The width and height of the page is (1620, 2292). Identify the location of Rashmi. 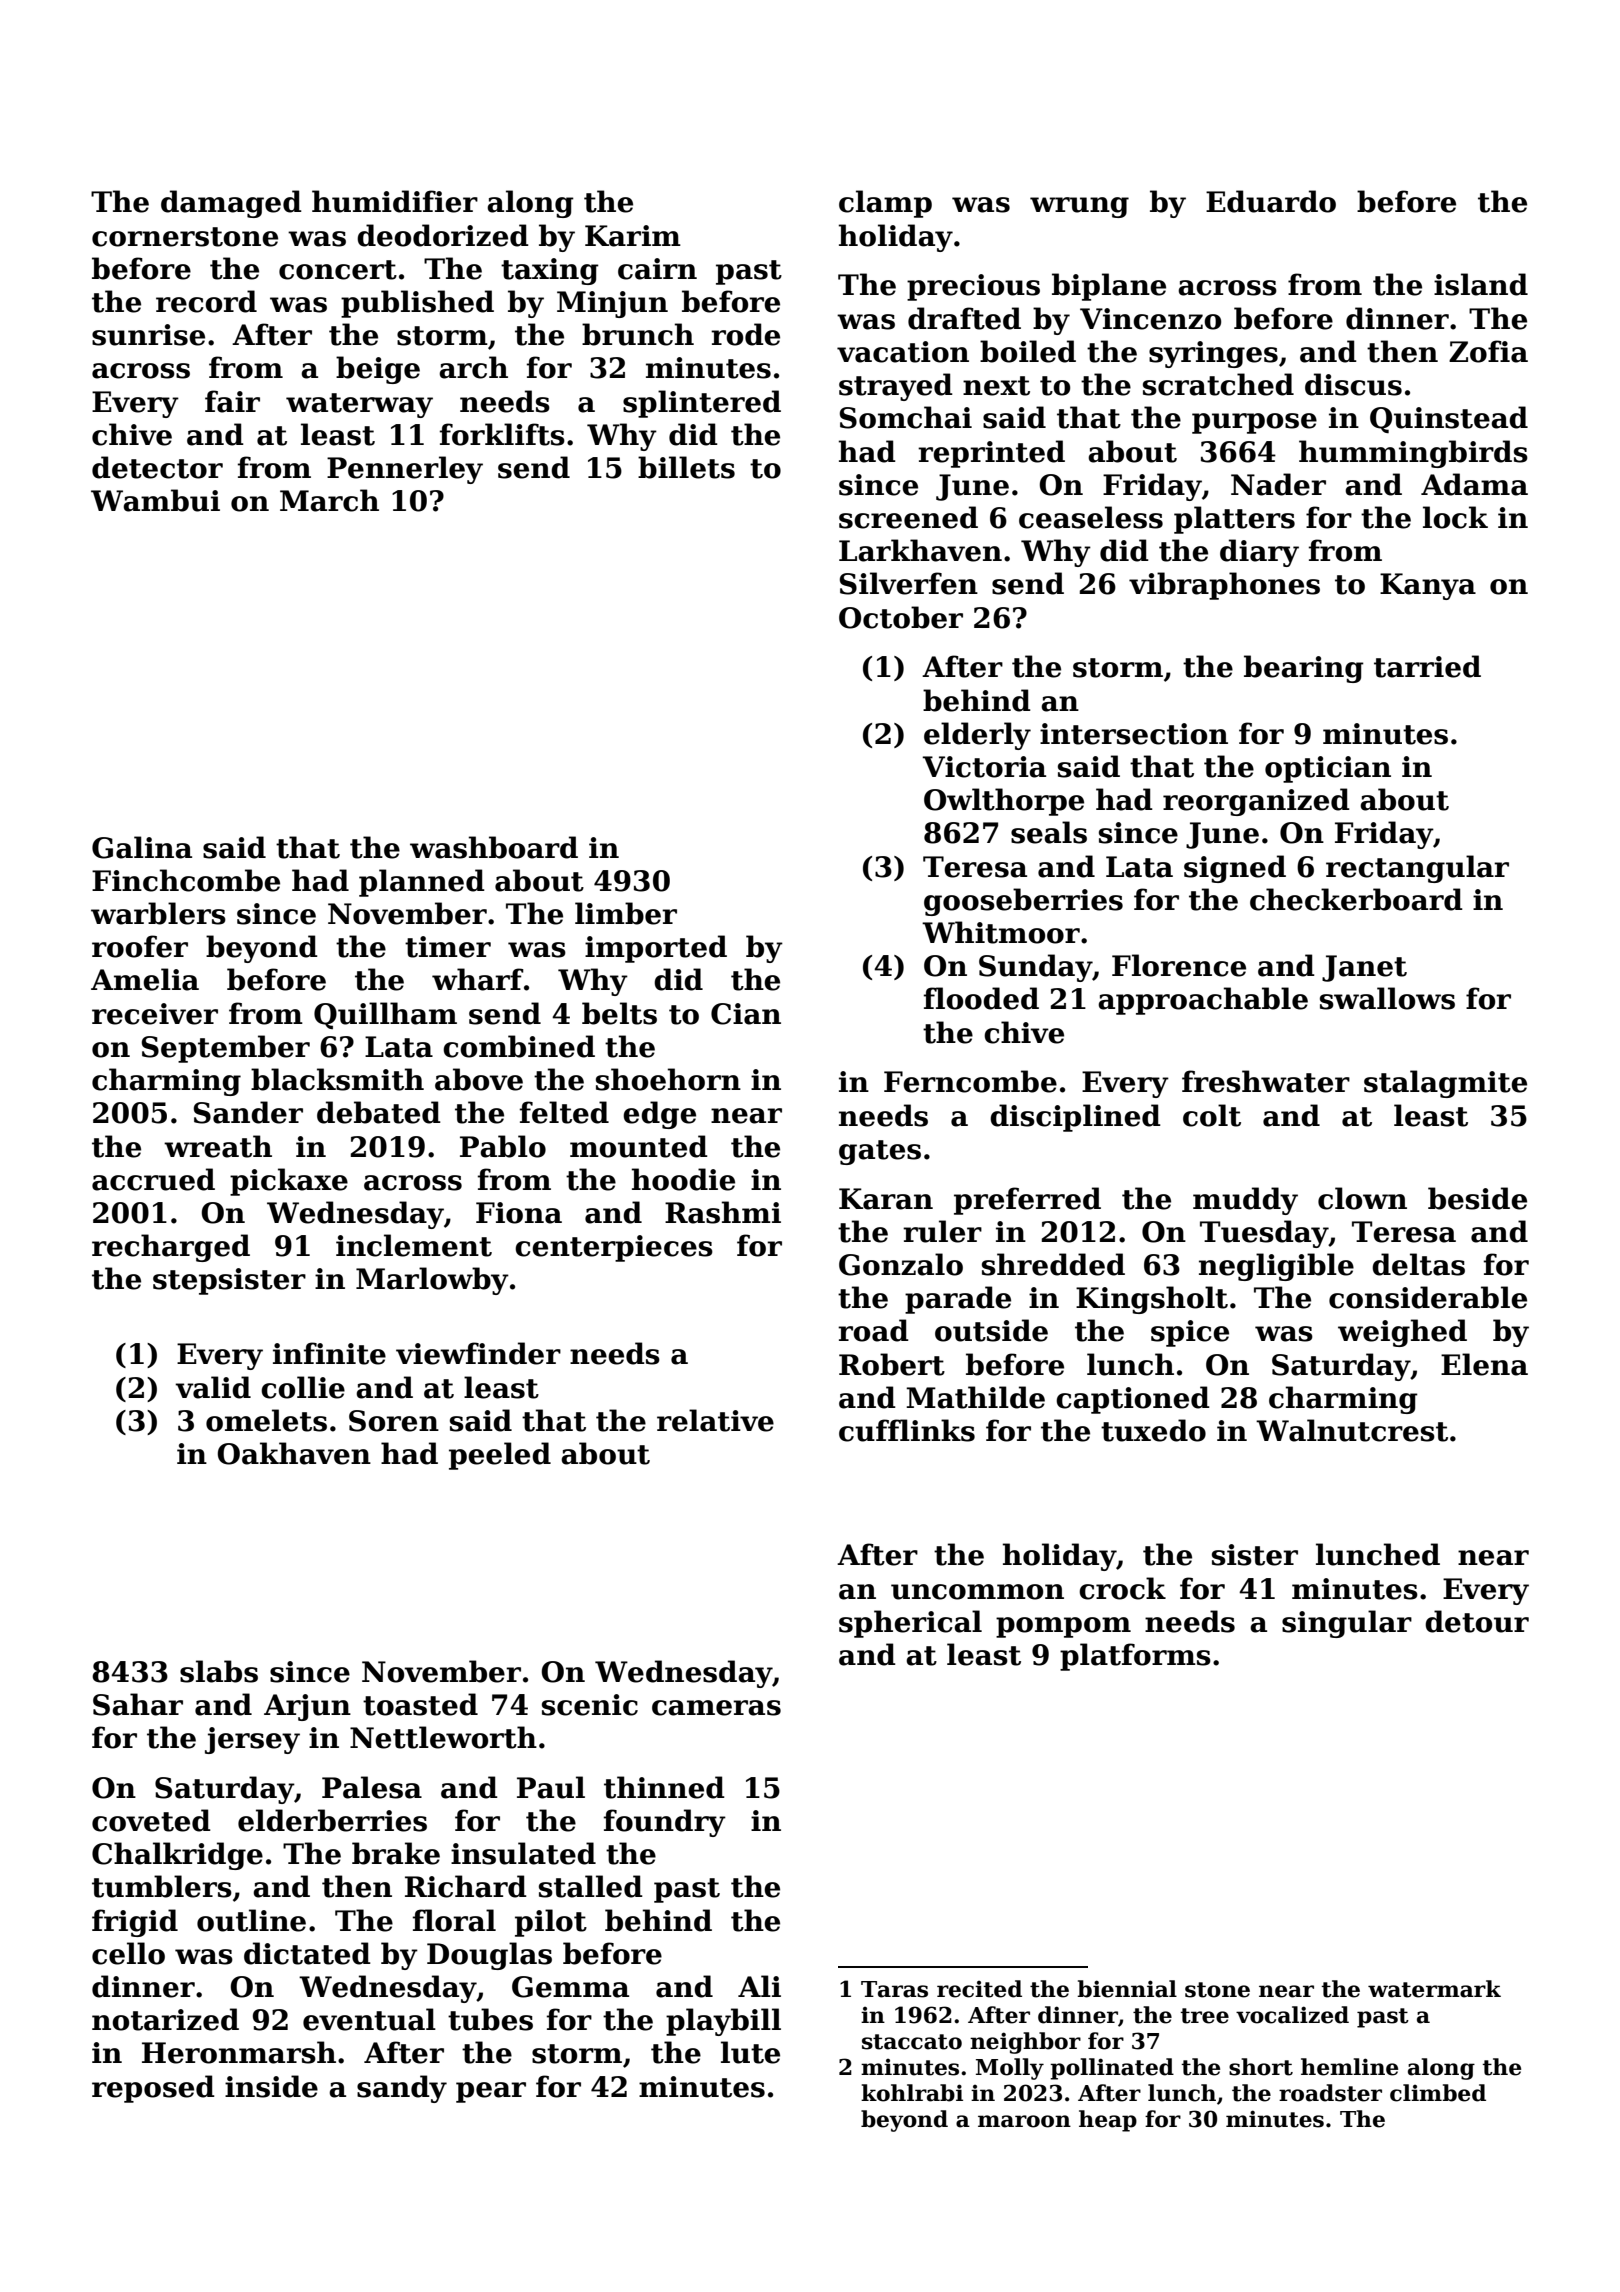
(723, 1212).
